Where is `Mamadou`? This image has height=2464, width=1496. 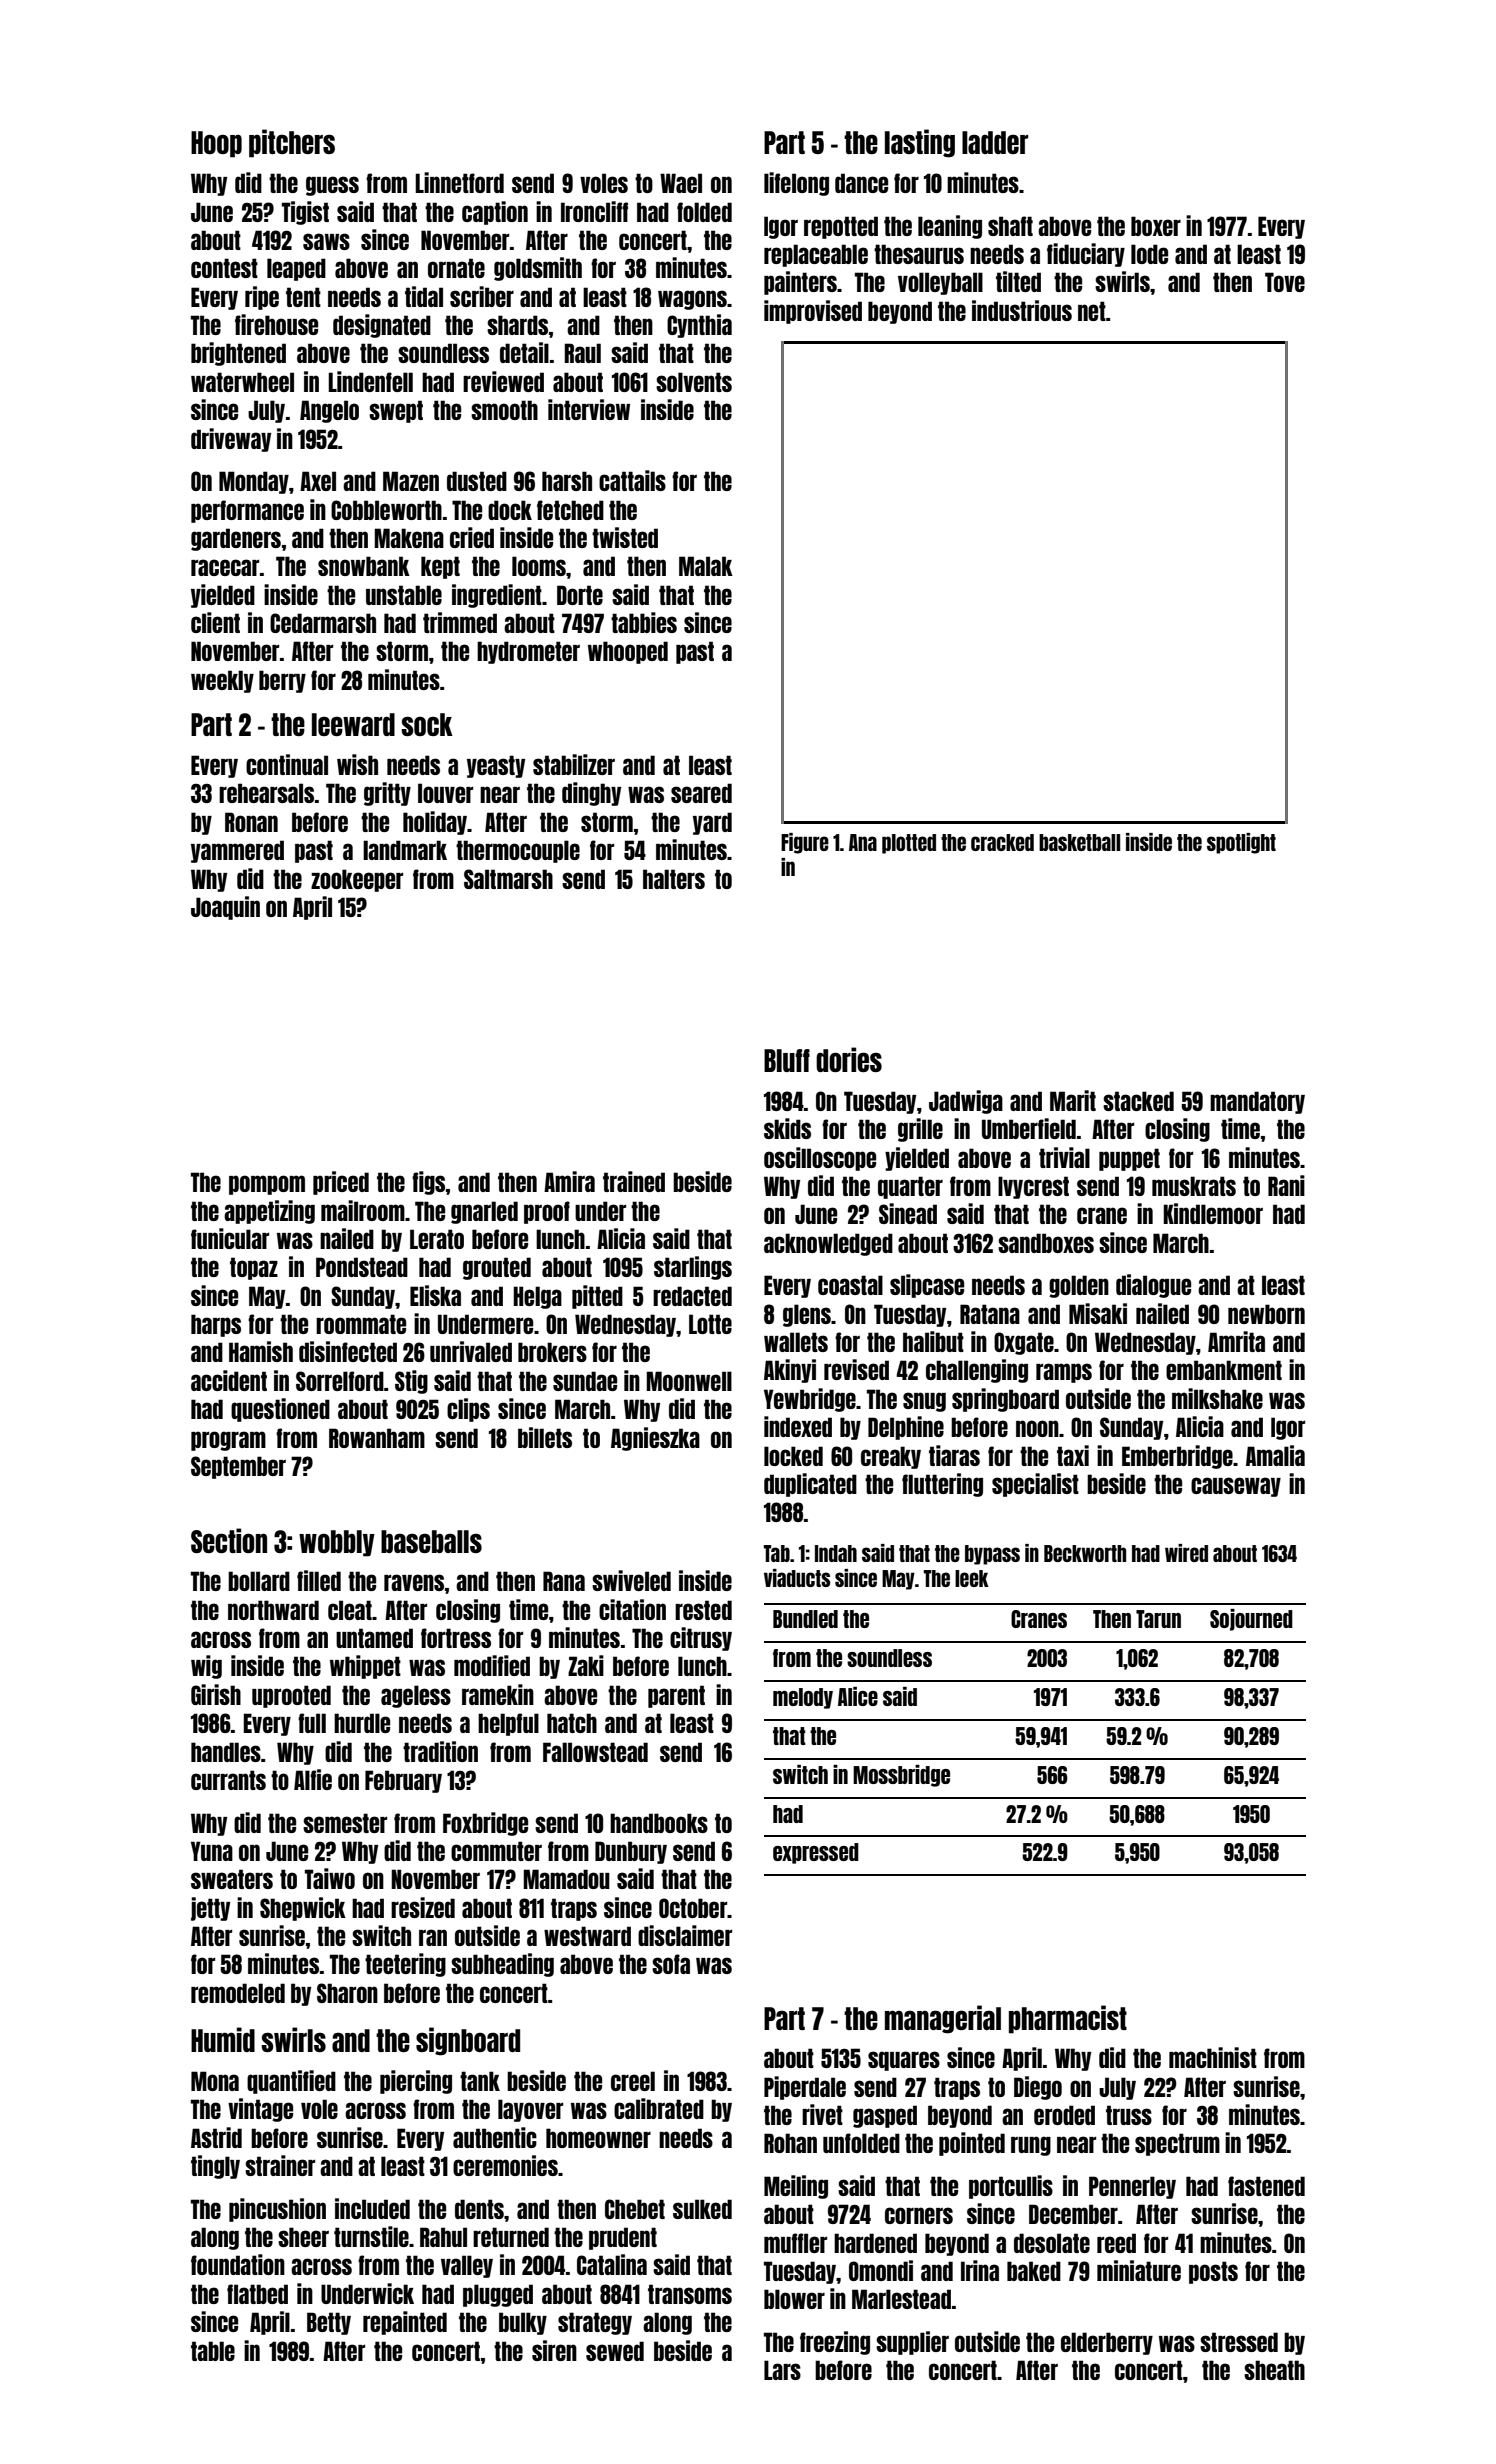
Mamadou is located at coordinates (566, 1879).
